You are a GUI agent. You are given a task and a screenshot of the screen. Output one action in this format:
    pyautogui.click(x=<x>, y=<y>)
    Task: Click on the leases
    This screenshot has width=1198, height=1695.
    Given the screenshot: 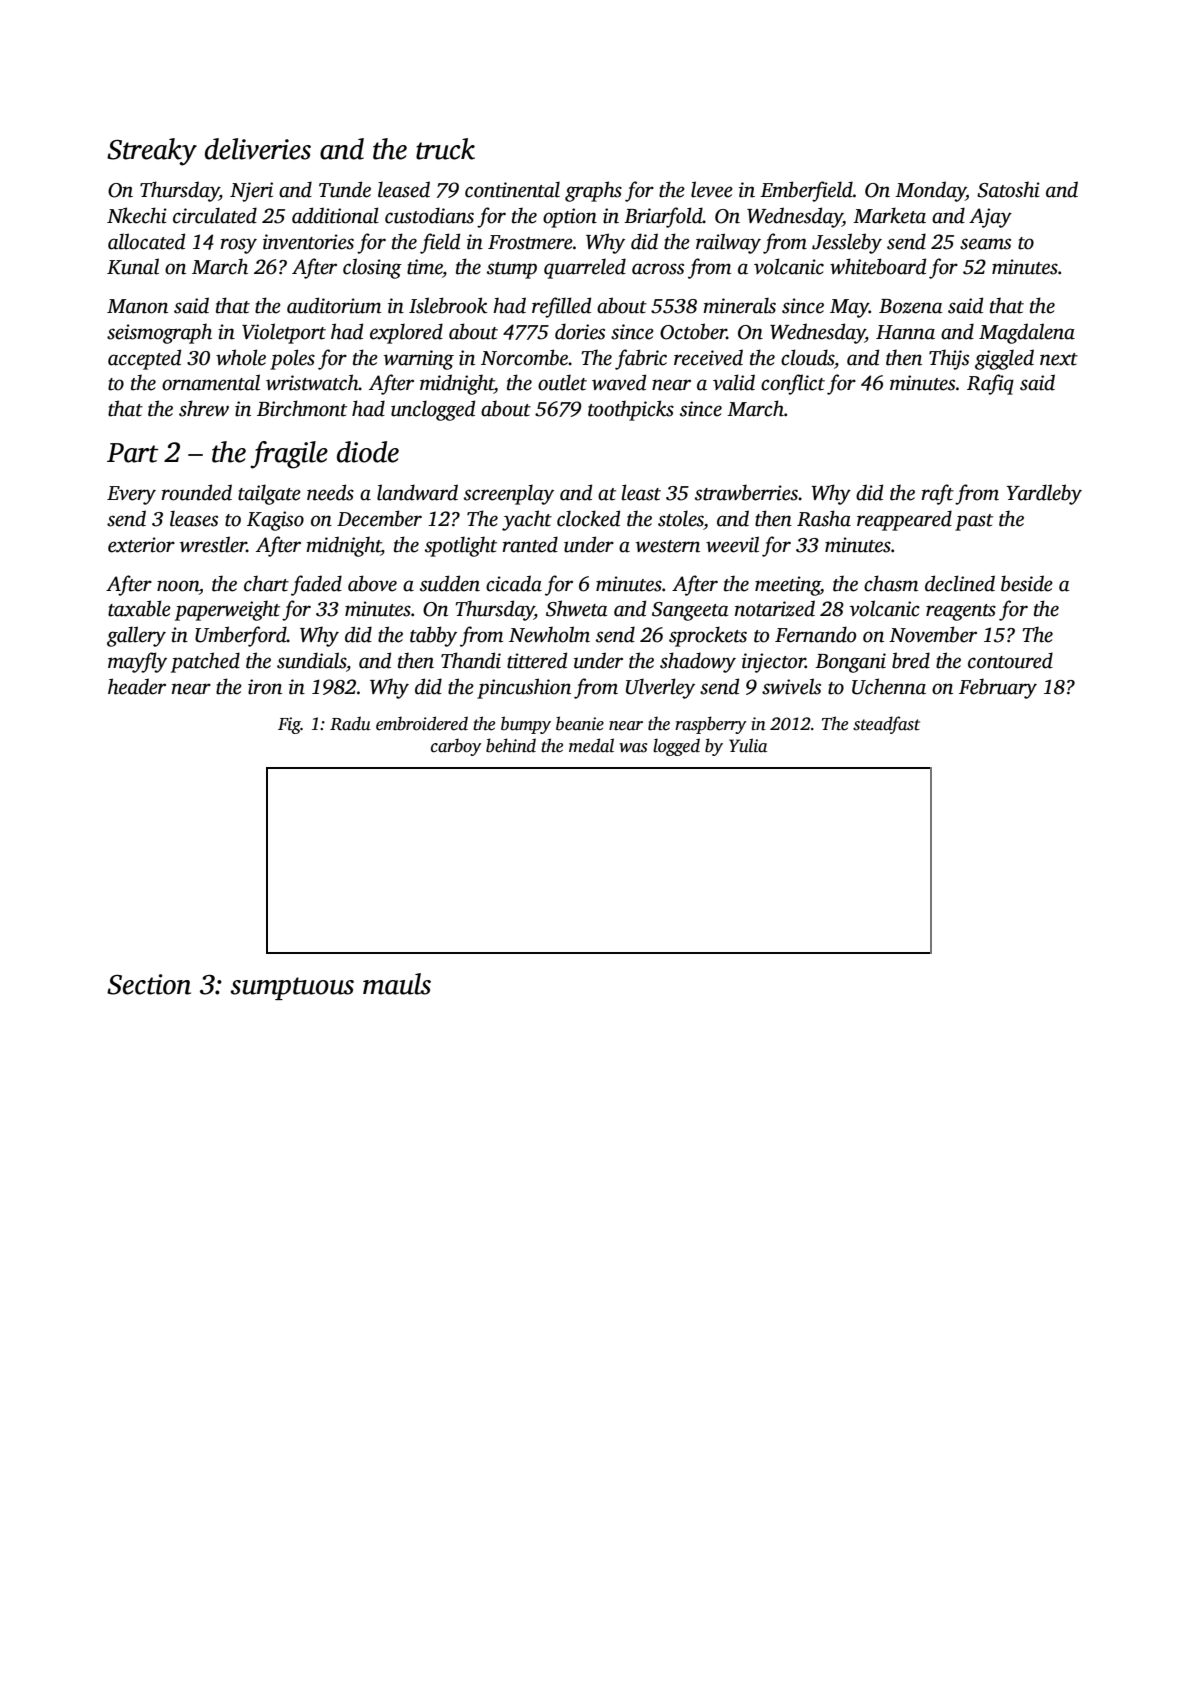 What is the action you would take?
    pyautogui.click(x=194, y=518)
